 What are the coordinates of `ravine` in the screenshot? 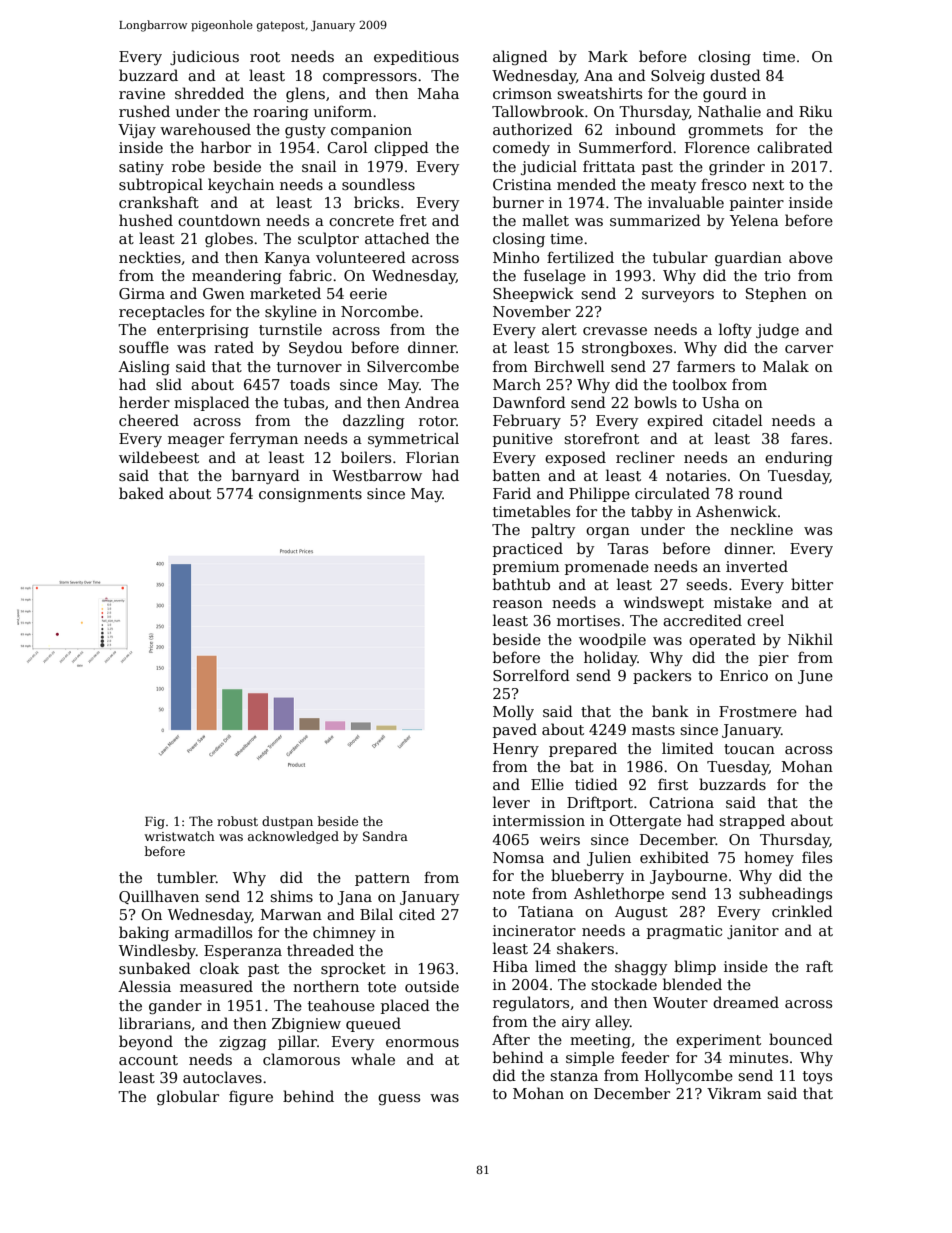 It's located at (142, 93).
